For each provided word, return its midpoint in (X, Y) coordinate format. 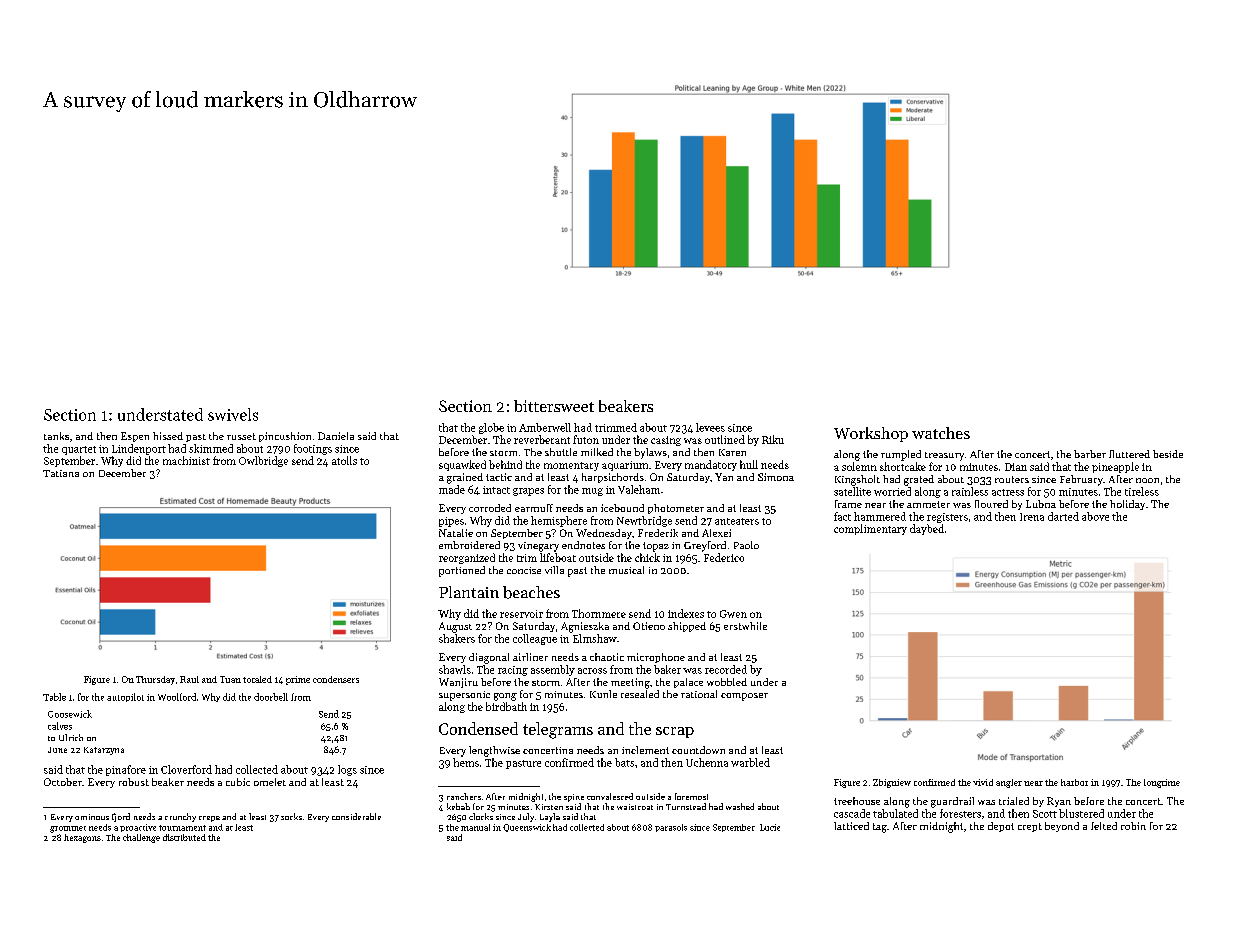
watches (941, 433)
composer (744, 697)
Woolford (177, 697)
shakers (457, 638)
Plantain (469, 592)
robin (1133, 826)
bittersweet (554, 406)
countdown (698, 750)
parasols (671, 828)
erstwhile (745, 626)
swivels (233, 414)
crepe (209, 819)
